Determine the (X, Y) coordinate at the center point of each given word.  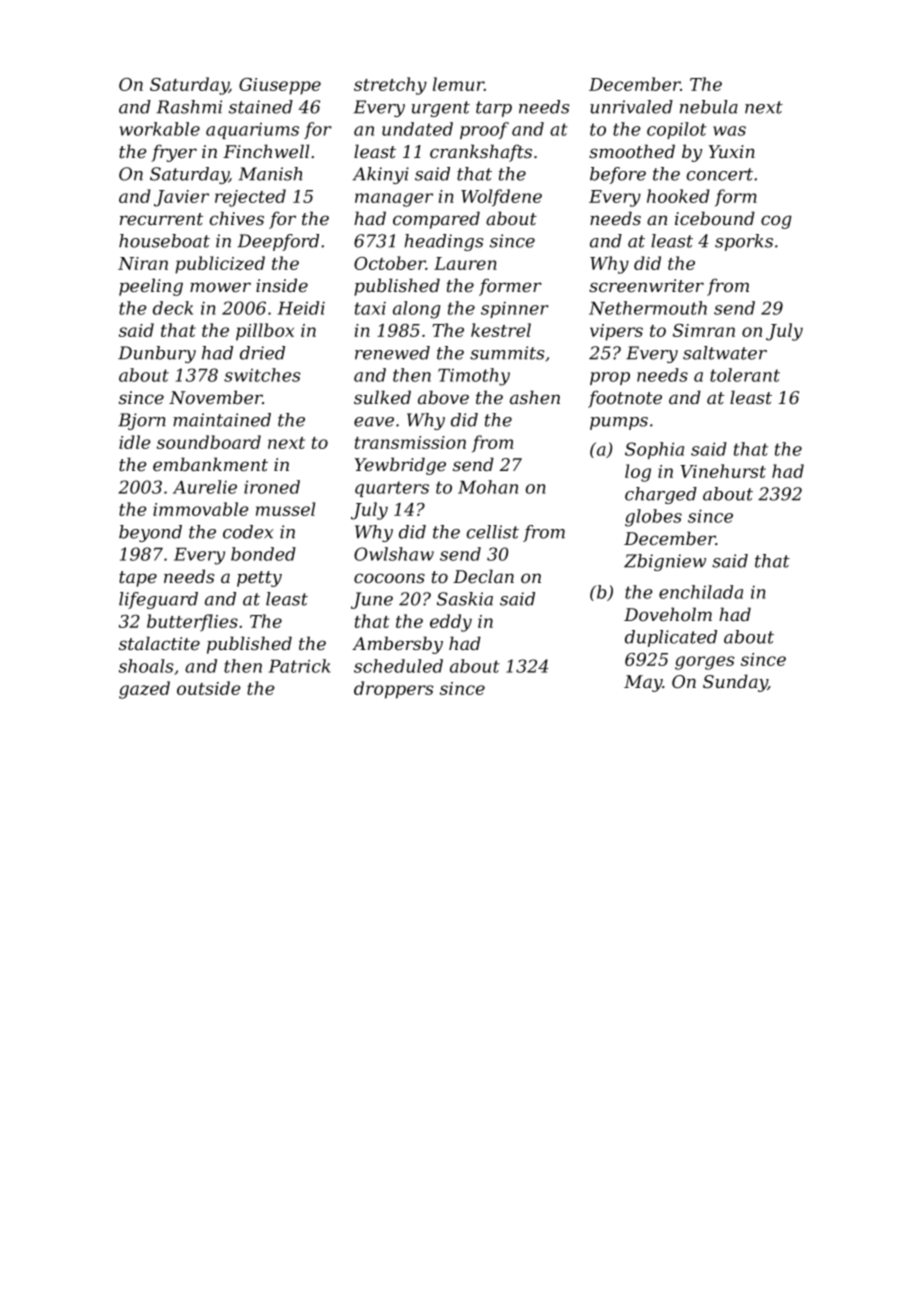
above (443, 397)
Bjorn (142, 421)
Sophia (654, 450)
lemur (458, 84)
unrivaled (631, 107)
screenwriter (646, 285)
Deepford (278, 242)
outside (209, 688)
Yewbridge (400, 466)
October (390, 263)
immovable (201, 509)
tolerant (745, 375)
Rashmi (189, 107)
